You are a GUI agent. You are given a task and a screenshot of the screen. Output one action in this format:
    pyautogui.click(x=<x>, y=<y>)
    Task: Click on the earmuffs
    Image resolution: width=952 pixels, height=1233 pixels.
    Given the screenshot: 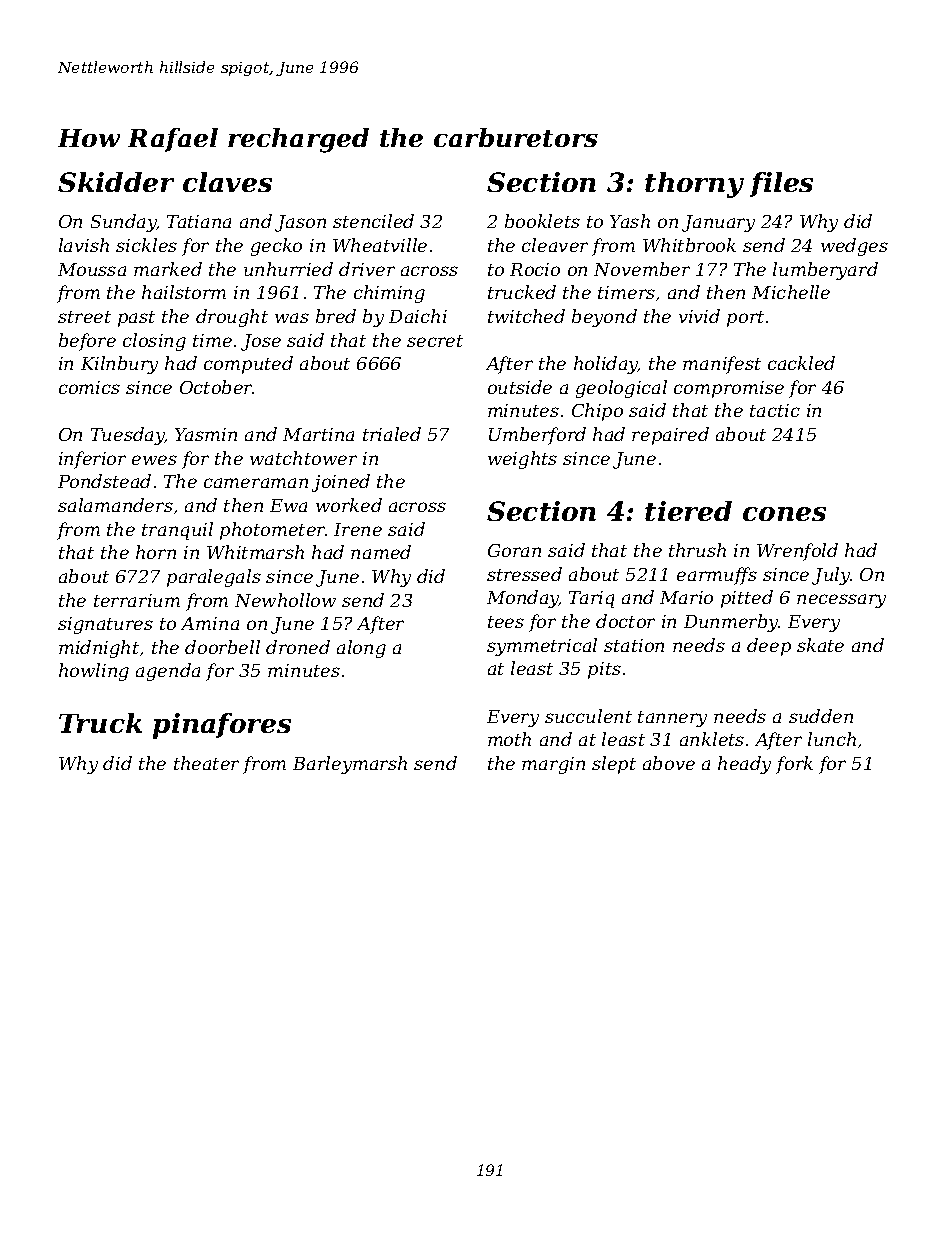 What is the action you would take?
    pyautogui.click(x=717, y=576)
